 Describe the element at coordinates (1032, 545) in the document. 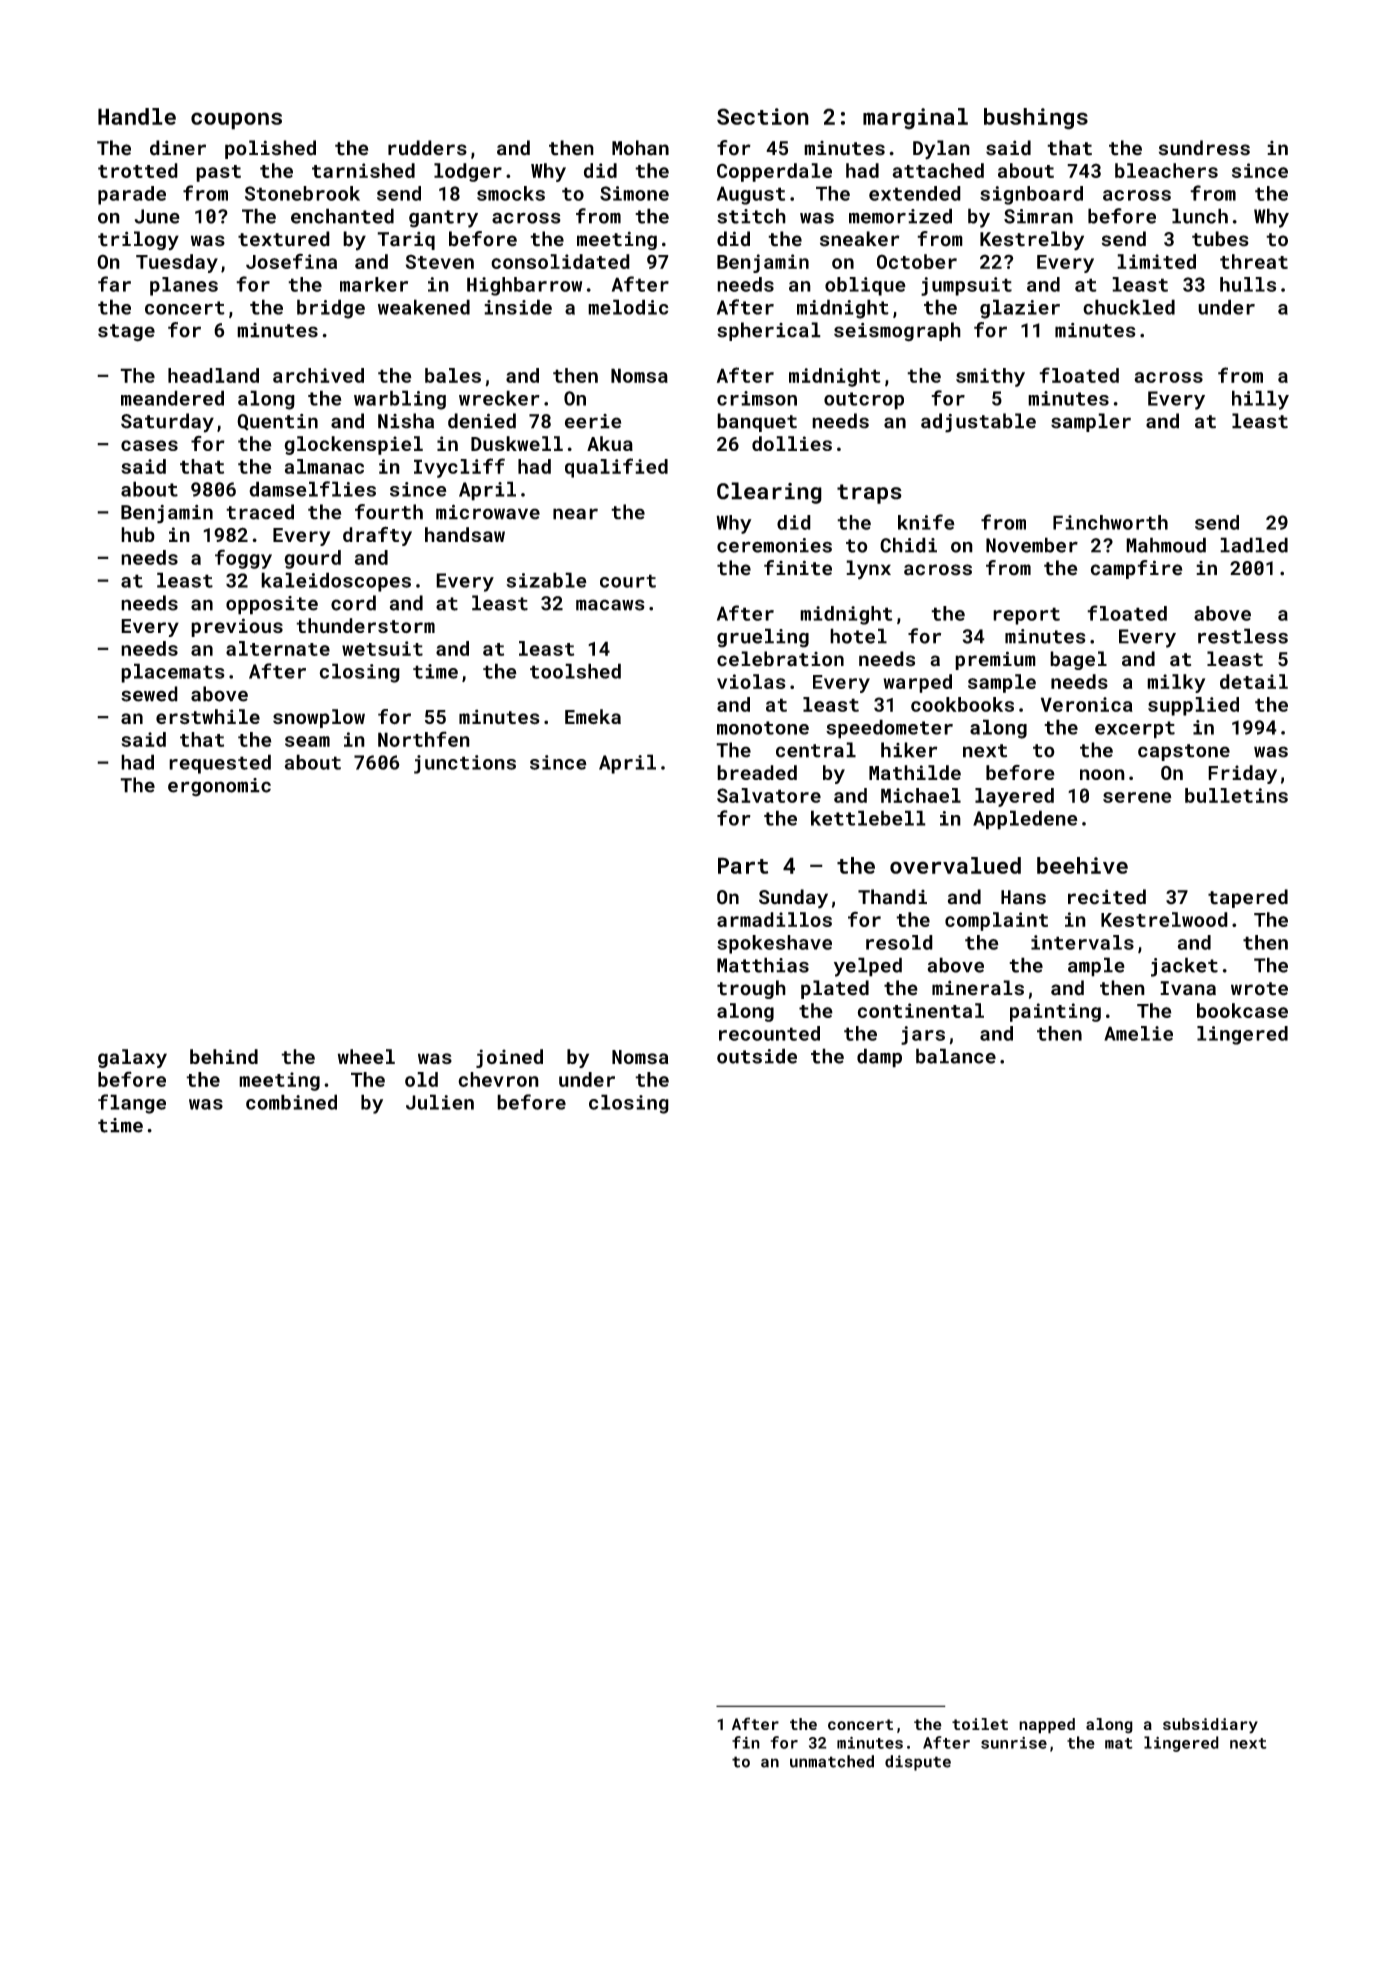

I see `November` at that location.
